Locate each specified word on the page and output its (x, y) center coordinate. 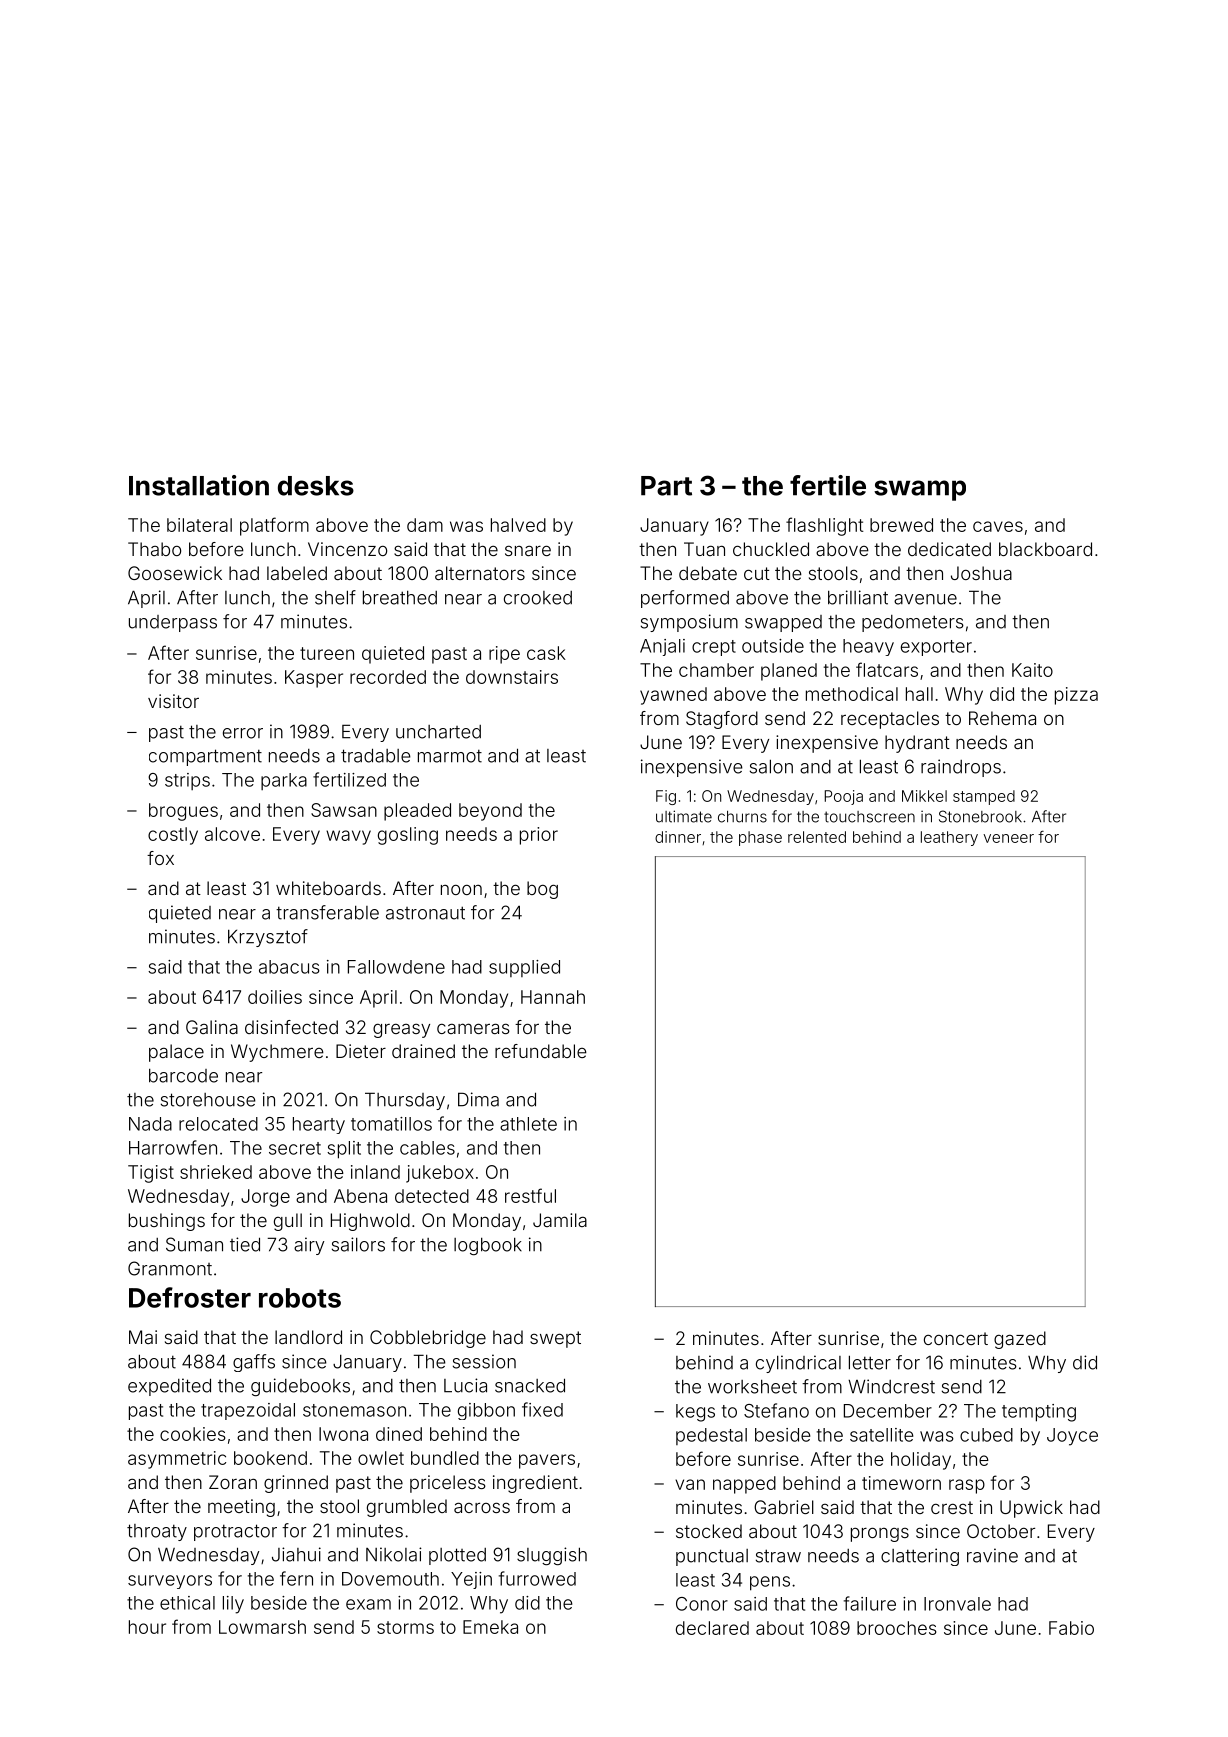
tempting (1039, 1413)
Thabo (154, 549)
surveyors (170, 1582)
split (344, 1150)
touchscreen (869, 817)
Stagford (722, 720)
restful (530, 1195)
